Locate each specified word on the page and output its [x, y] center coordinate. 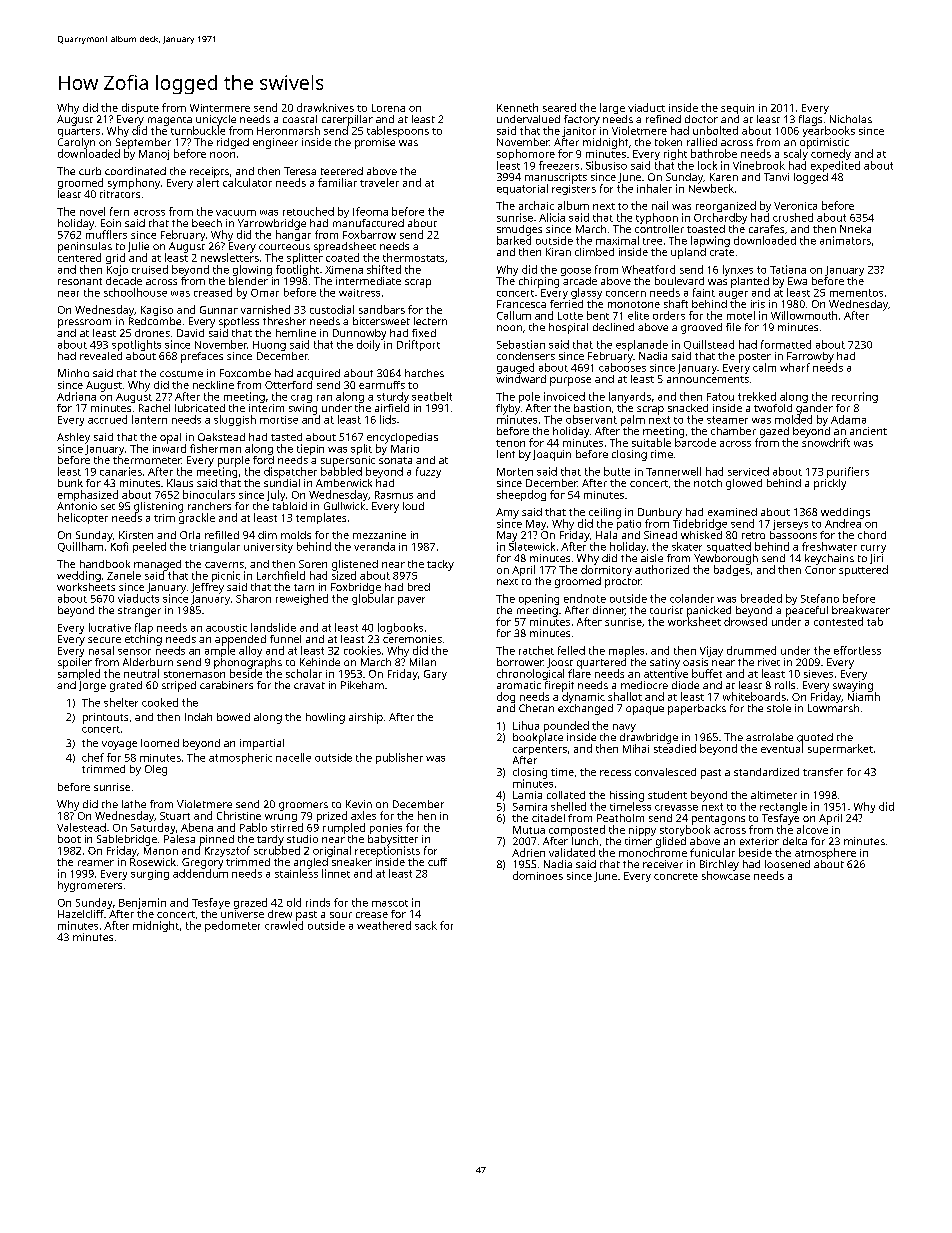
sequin [737, 109]
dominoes [538, 875]
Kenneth [517, 107]
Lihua [526, 725]
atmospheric [240, 758]
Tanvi [776, 177]
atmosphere [825, 853]
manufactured [368, 223]
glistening [158, 507]
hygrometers [90, 886]
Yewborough [726, 559]
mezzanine [379, 535]
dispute [140, 108]
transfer [823, 772]
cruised [150, 269]
